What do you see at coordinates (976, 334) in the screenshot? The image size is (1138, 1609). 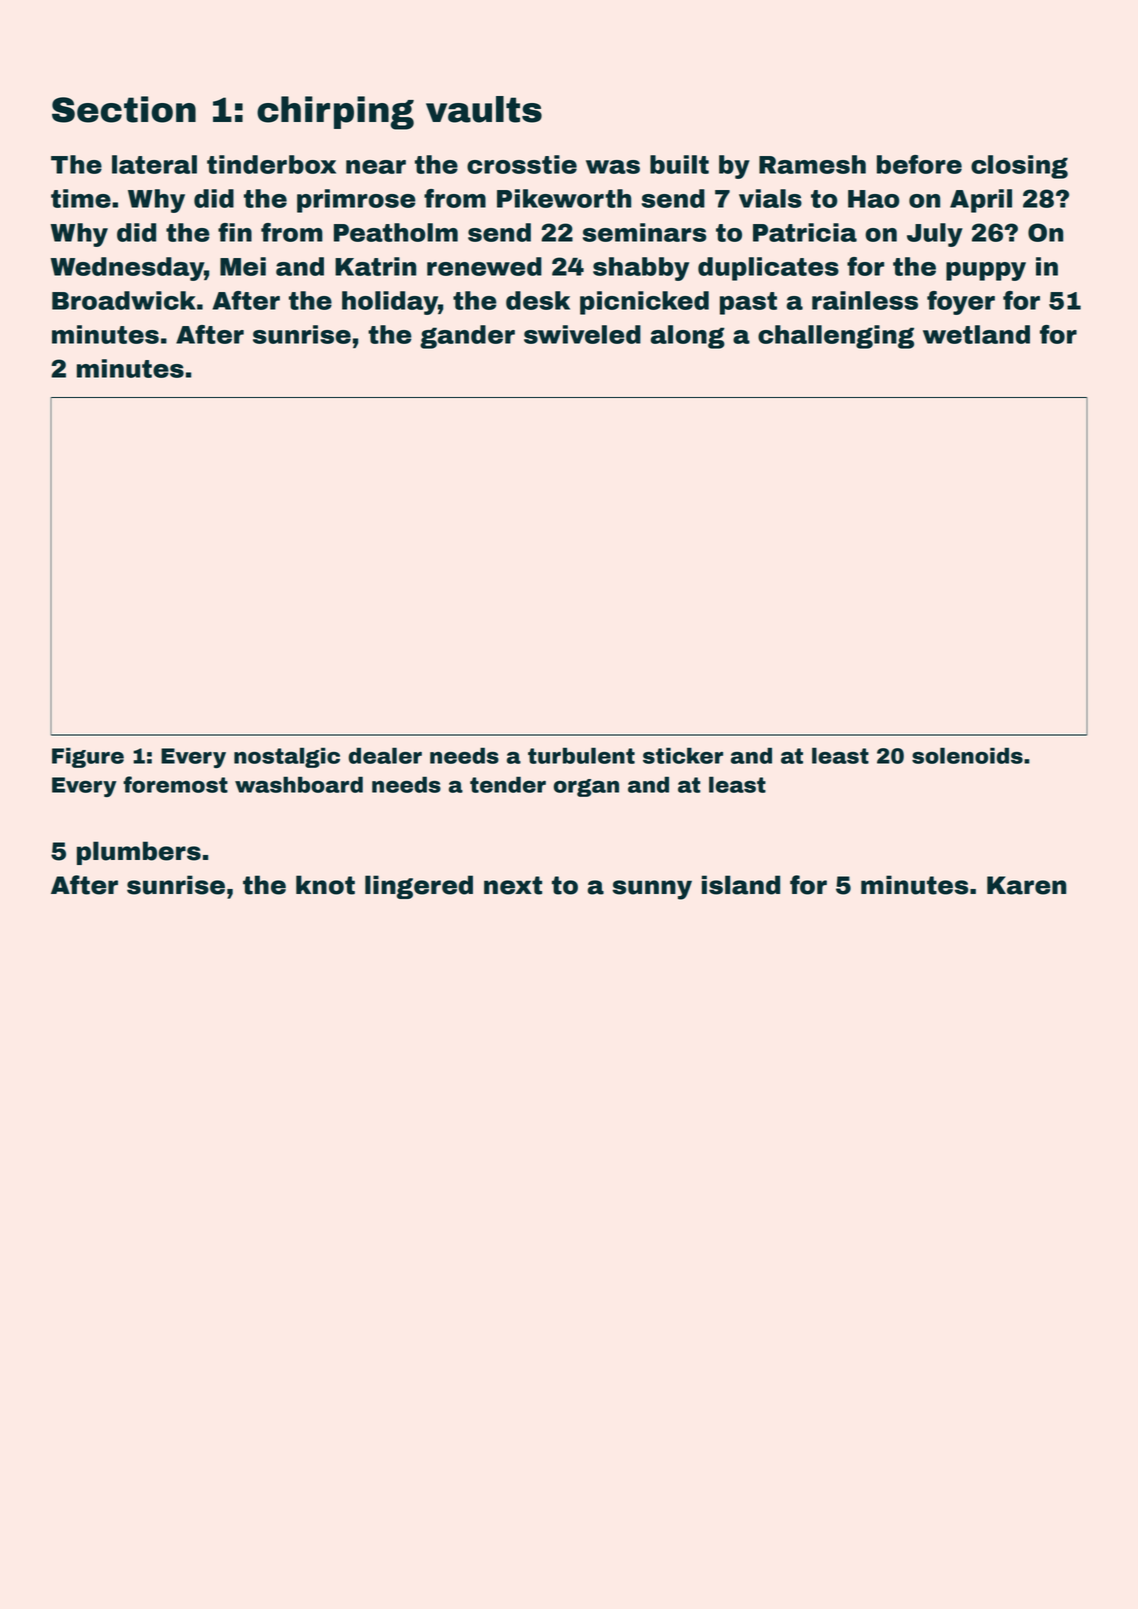 I see `wetland` at bounding box center [976, 334].
